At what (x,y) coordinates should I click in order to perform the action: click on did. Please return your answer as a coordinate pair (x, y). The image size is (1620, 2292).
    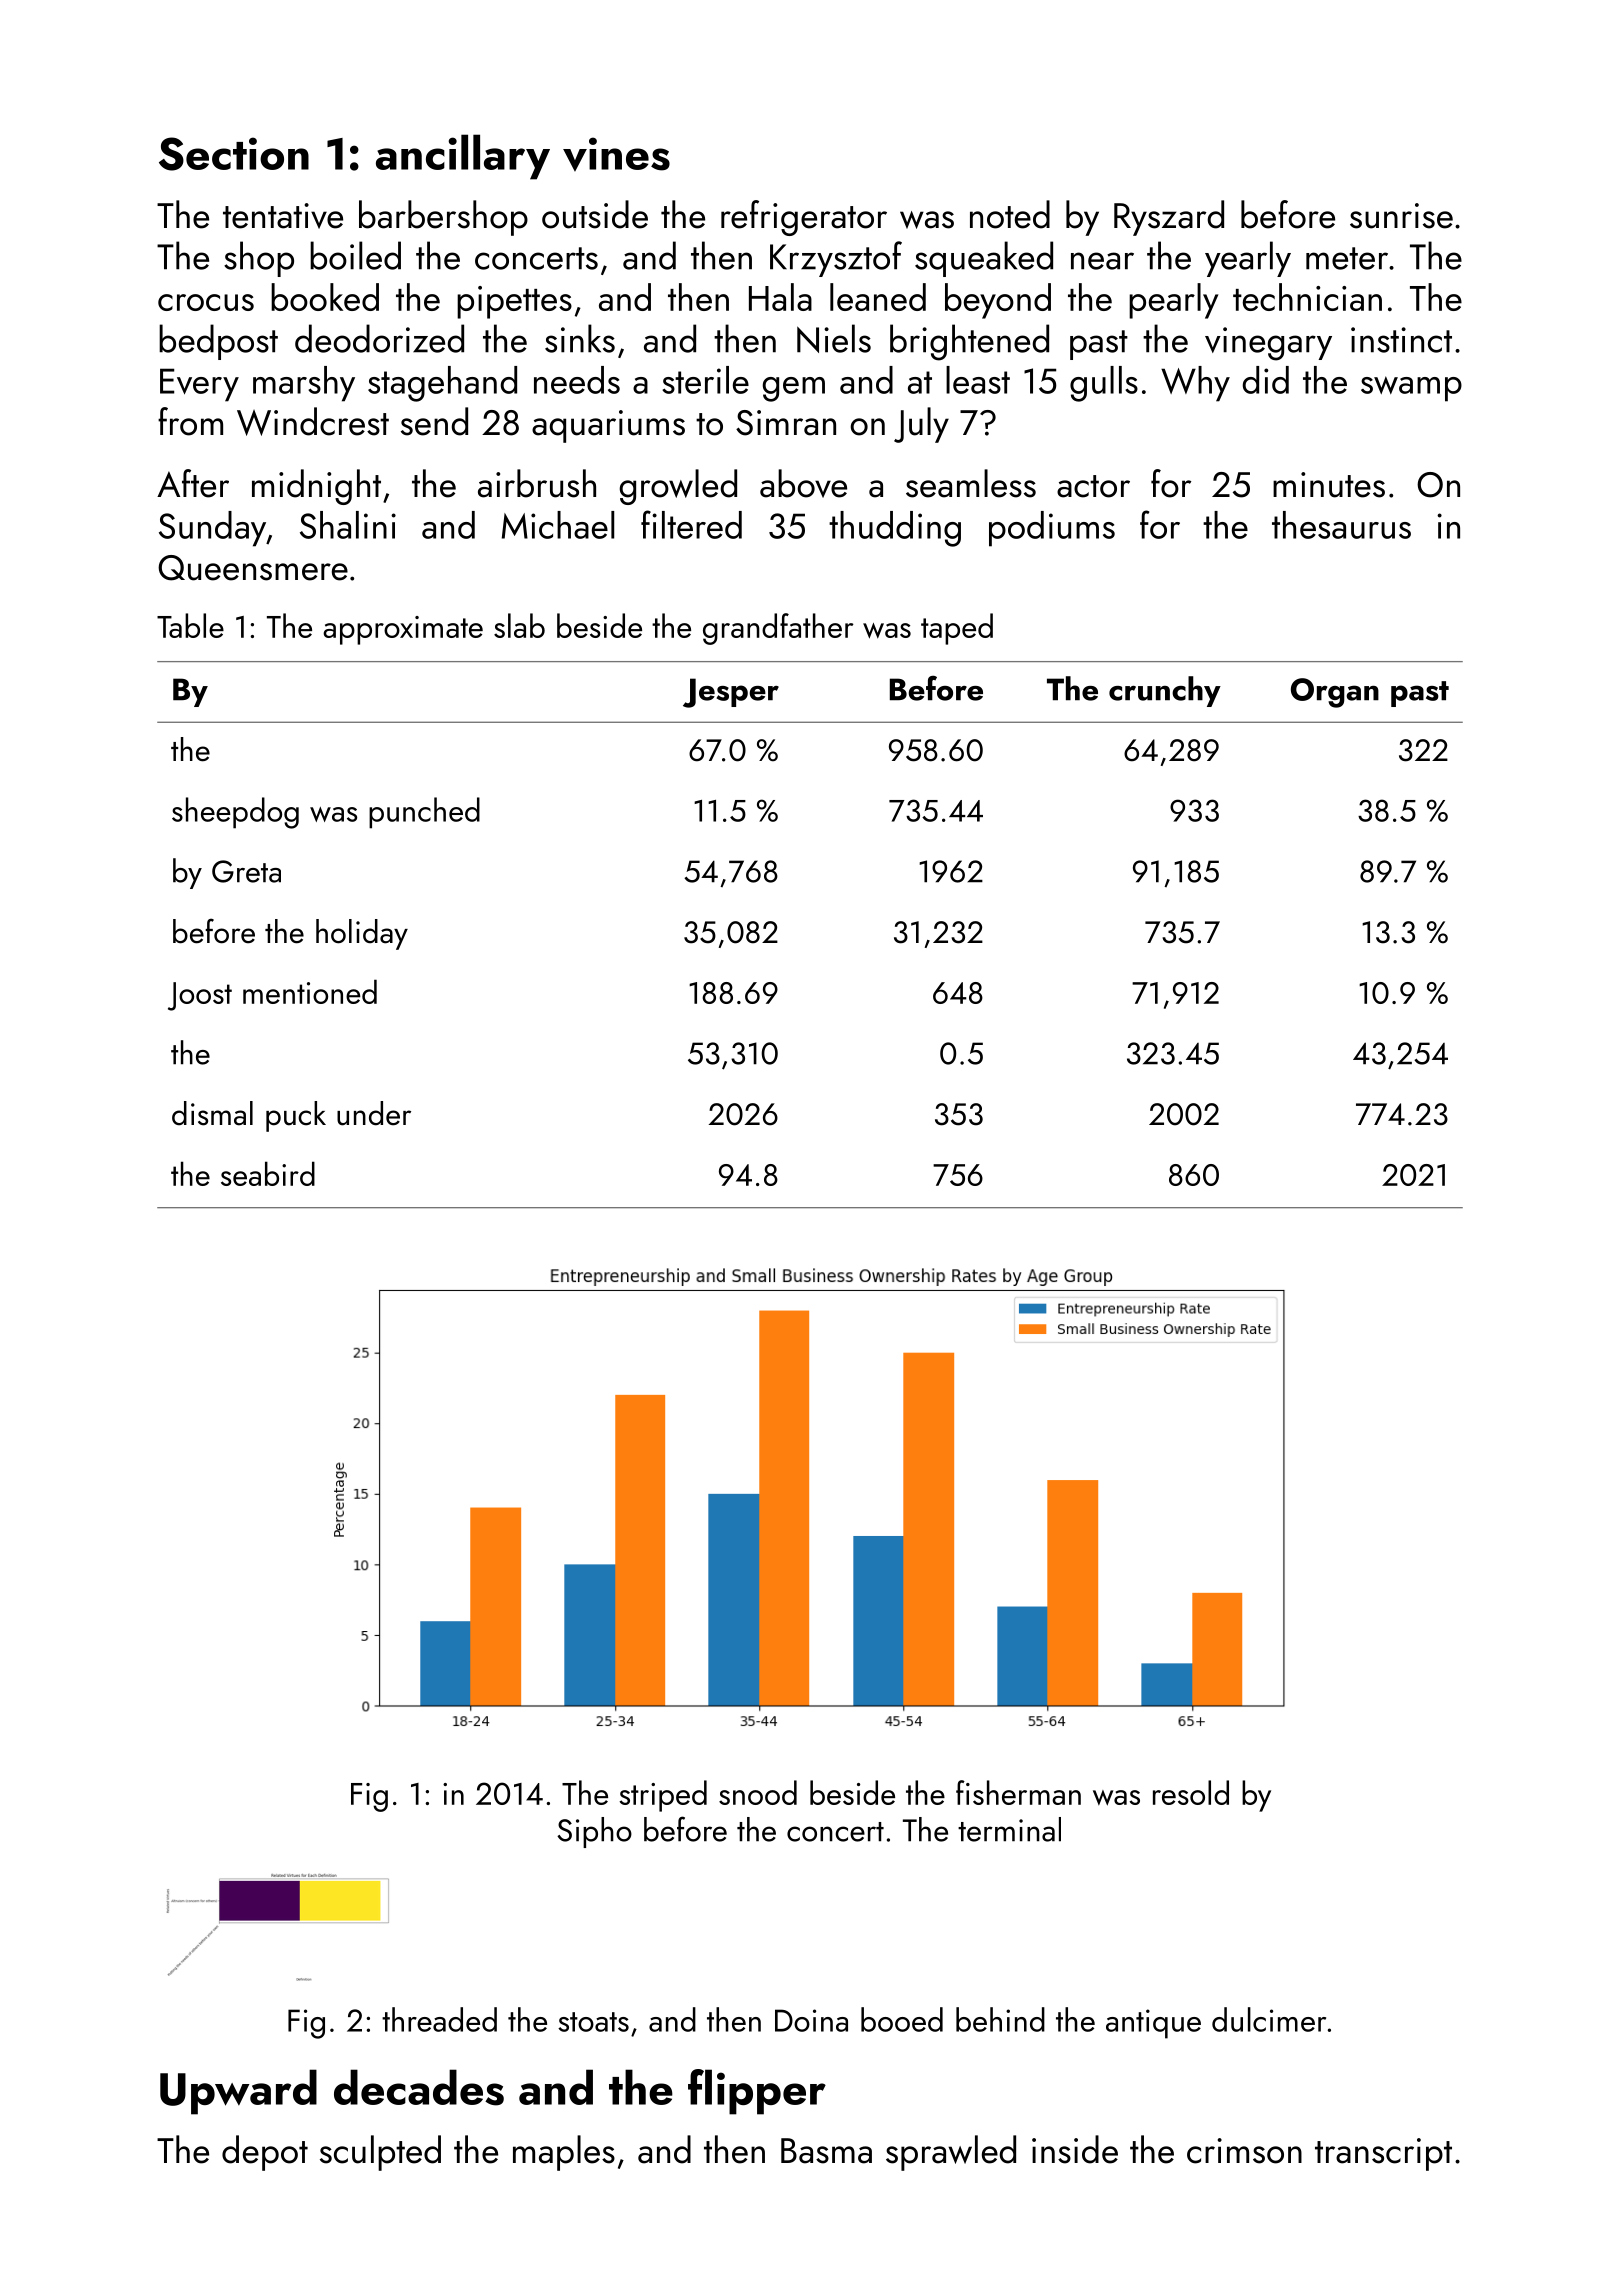
    Looking at the image, I should click on (1265, 380).
